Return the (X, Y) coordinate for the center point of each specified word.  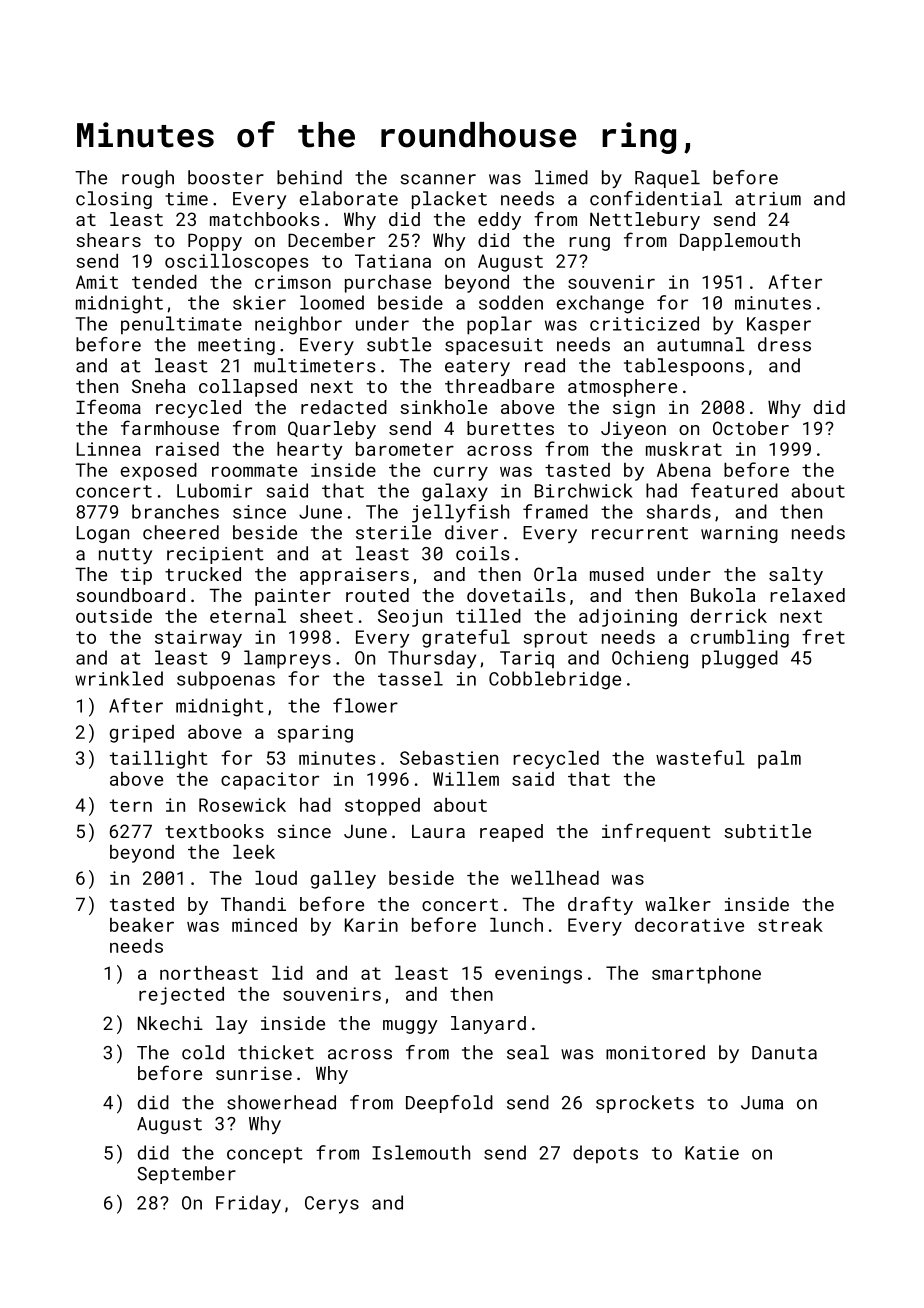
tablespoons (684, 367)
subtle (399, 344)
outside (114, 616)
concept (265, 1155)
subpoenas (226, 680)
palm (779, 760)
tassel (410, 678)
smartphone (706, 975)
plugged (740, 659)
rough (148, 179)
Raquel (667, 179)
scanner (438, 179)
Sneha (158, 386)
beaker (142, 925)
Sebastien (449, 758)
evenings (538, 975)
